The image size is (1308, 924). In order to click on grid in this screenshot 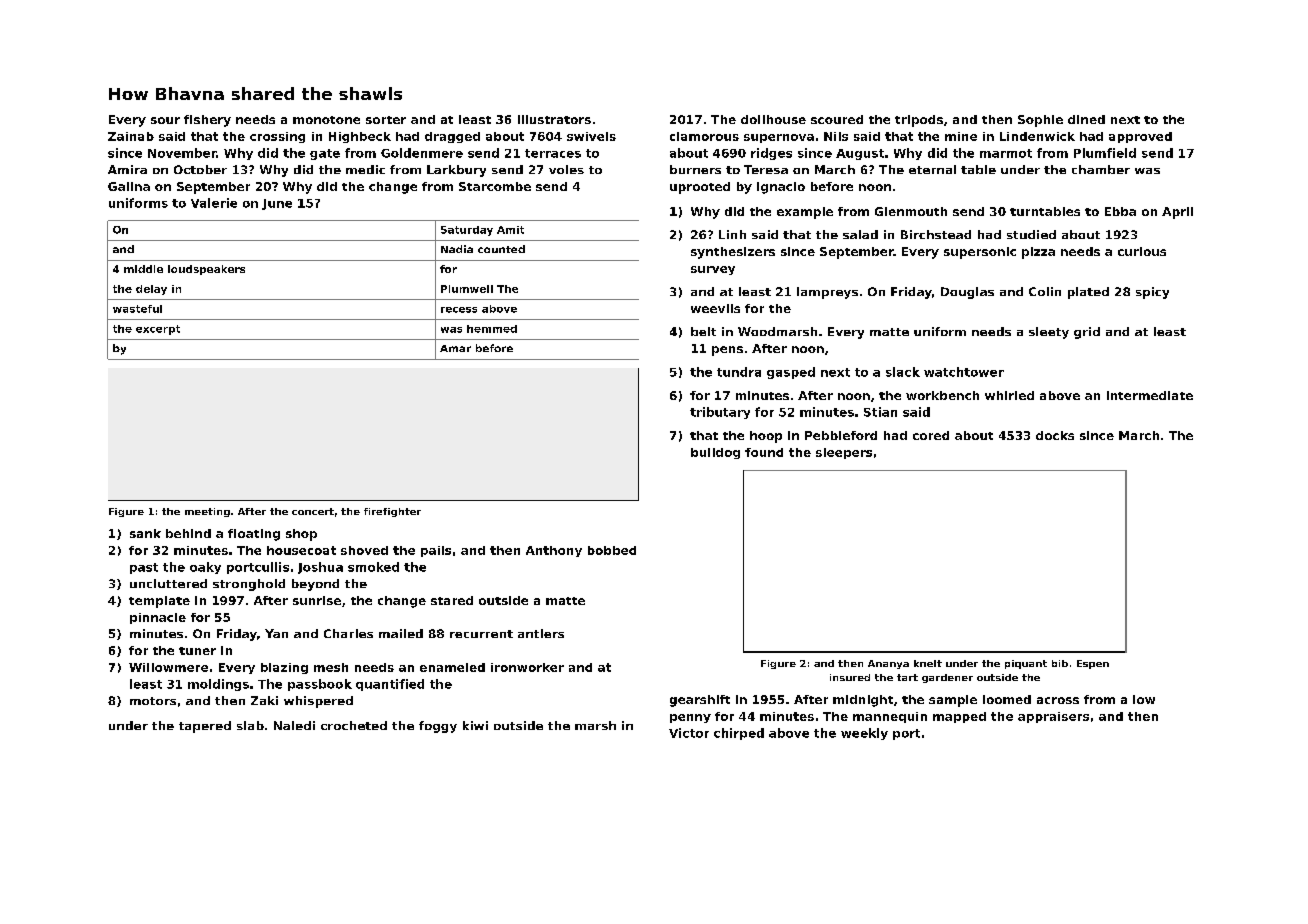, I will do `click(1087, 333)`.
